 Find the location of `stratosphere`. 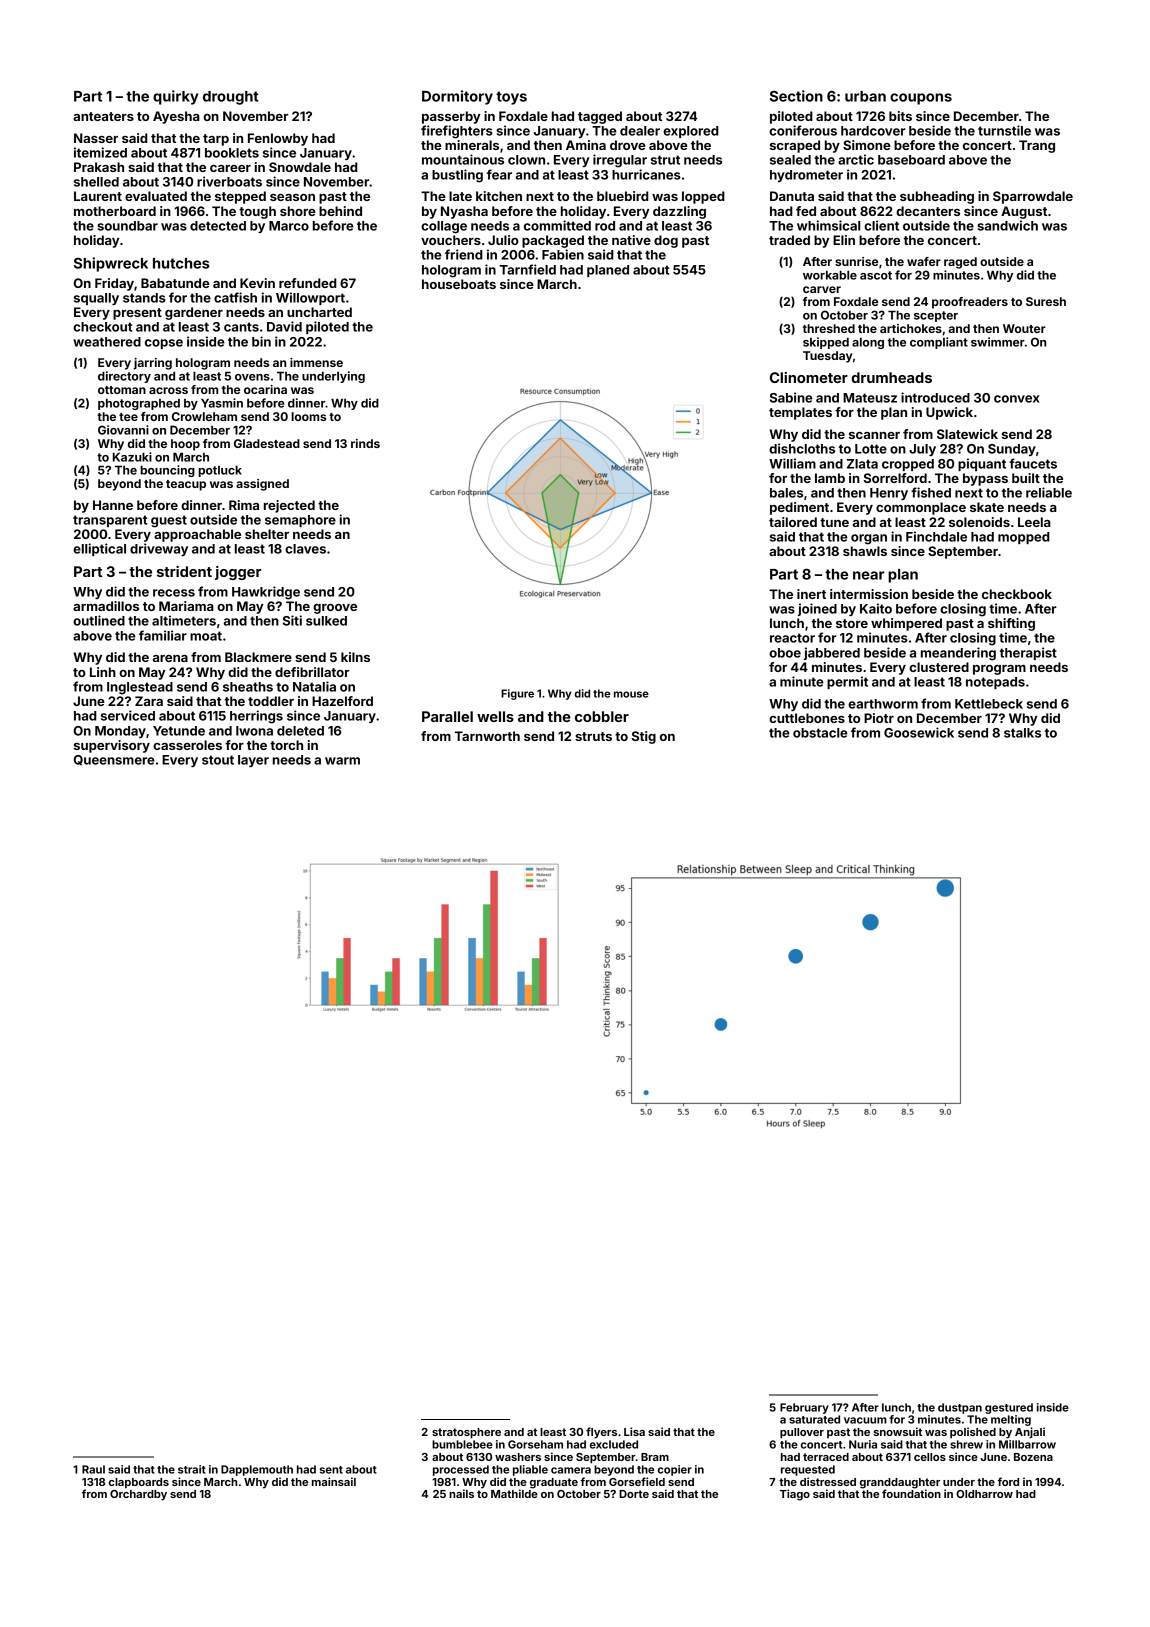

stratosphere is located at coordinates (466, 1433).
